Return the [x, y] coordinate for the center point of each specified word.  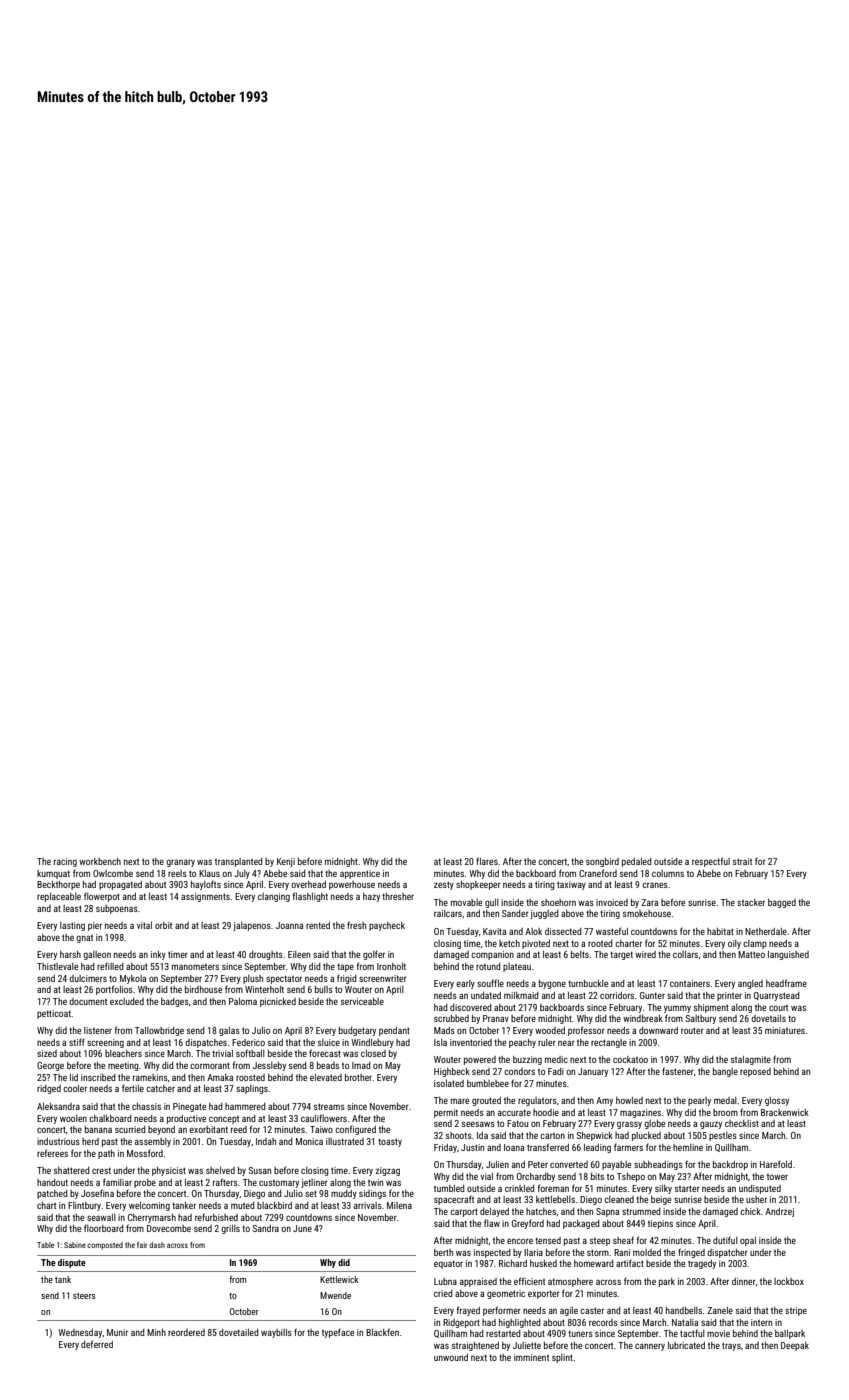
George [50, 1066]
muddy [344, 1194]
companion [492, 955]
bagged [782, 903]
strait [742, 861]
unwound [451, 1357]
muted [243, 1205]
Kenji [286, 862]
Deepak [795, 1346]
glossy [777, 1101]
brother [358, 1077]
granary [180, 863]
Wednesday [80, 1333]
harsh [70, 954]
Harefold [776, 1164]
